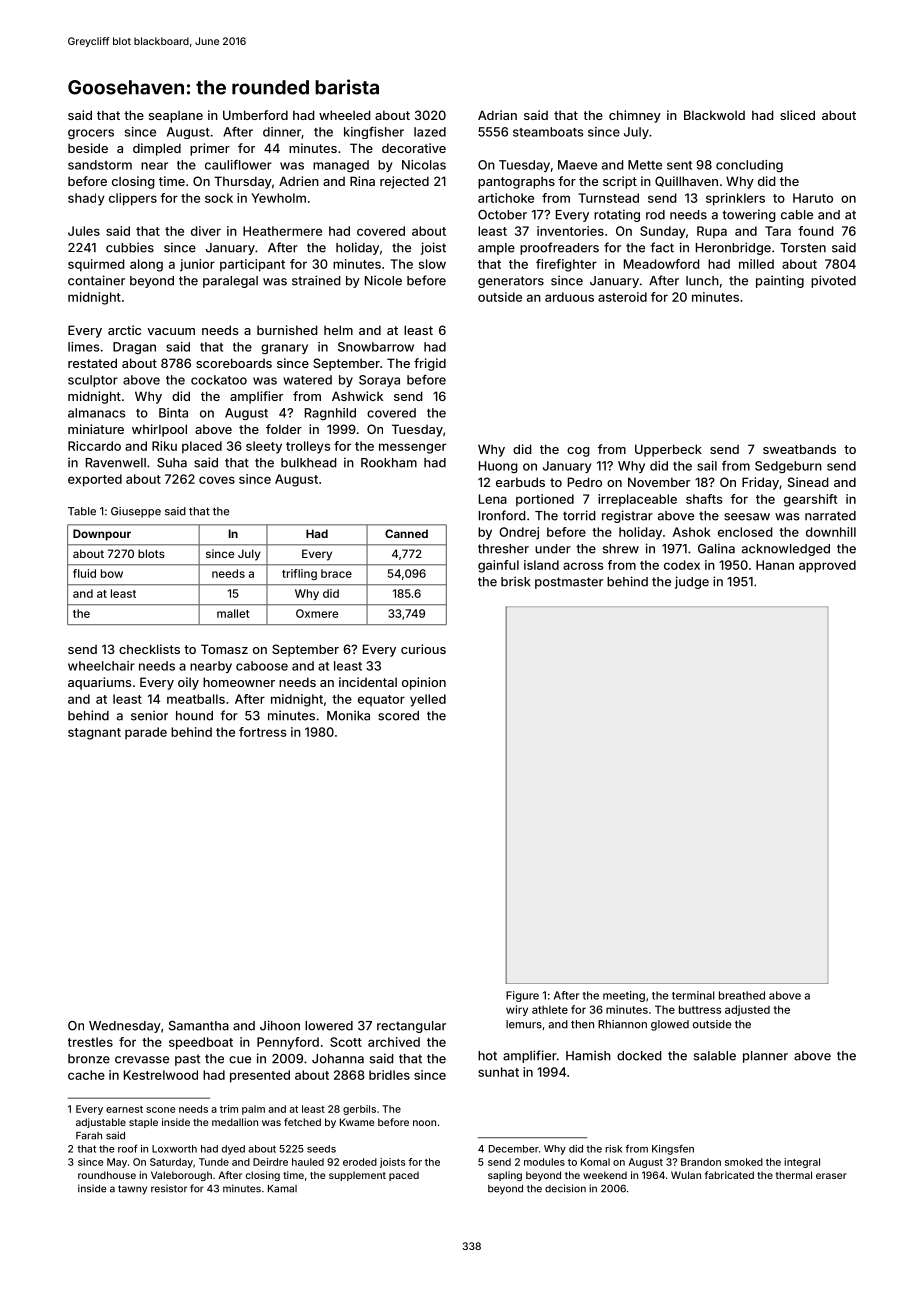 The height and width of the document is (1308, 924). What do you see at coordinates (714, 115) in the document?
I see `Blackwold` at bounding box center [714, 115].
